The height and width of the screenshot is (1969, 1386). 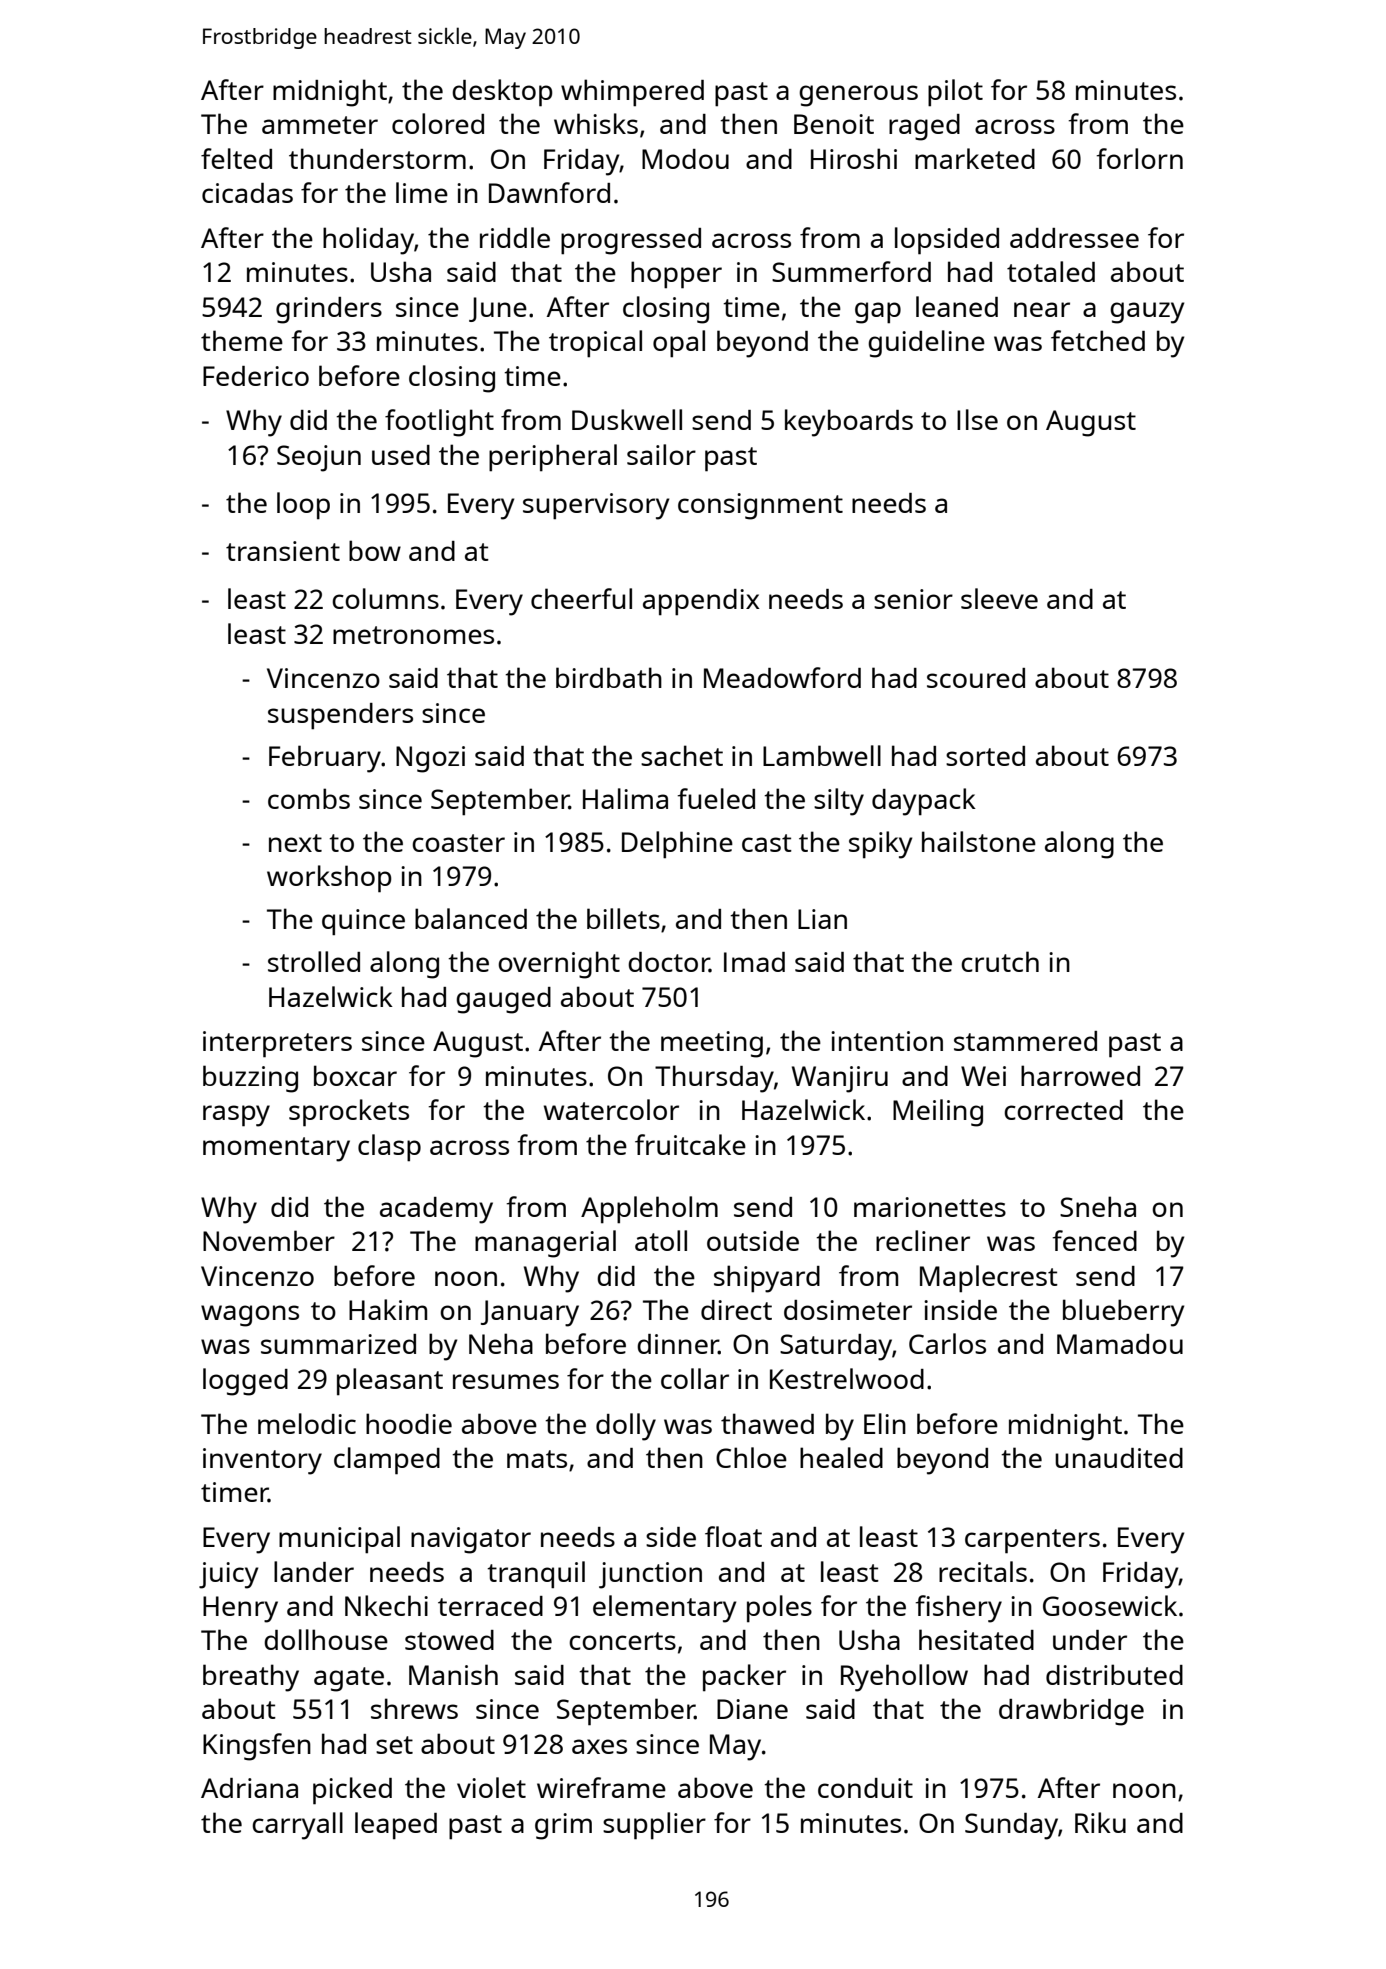 What do you see at coordinates (247, 193) in the screenshot?
I see `cicadas` at bounding box center [247, 193].
